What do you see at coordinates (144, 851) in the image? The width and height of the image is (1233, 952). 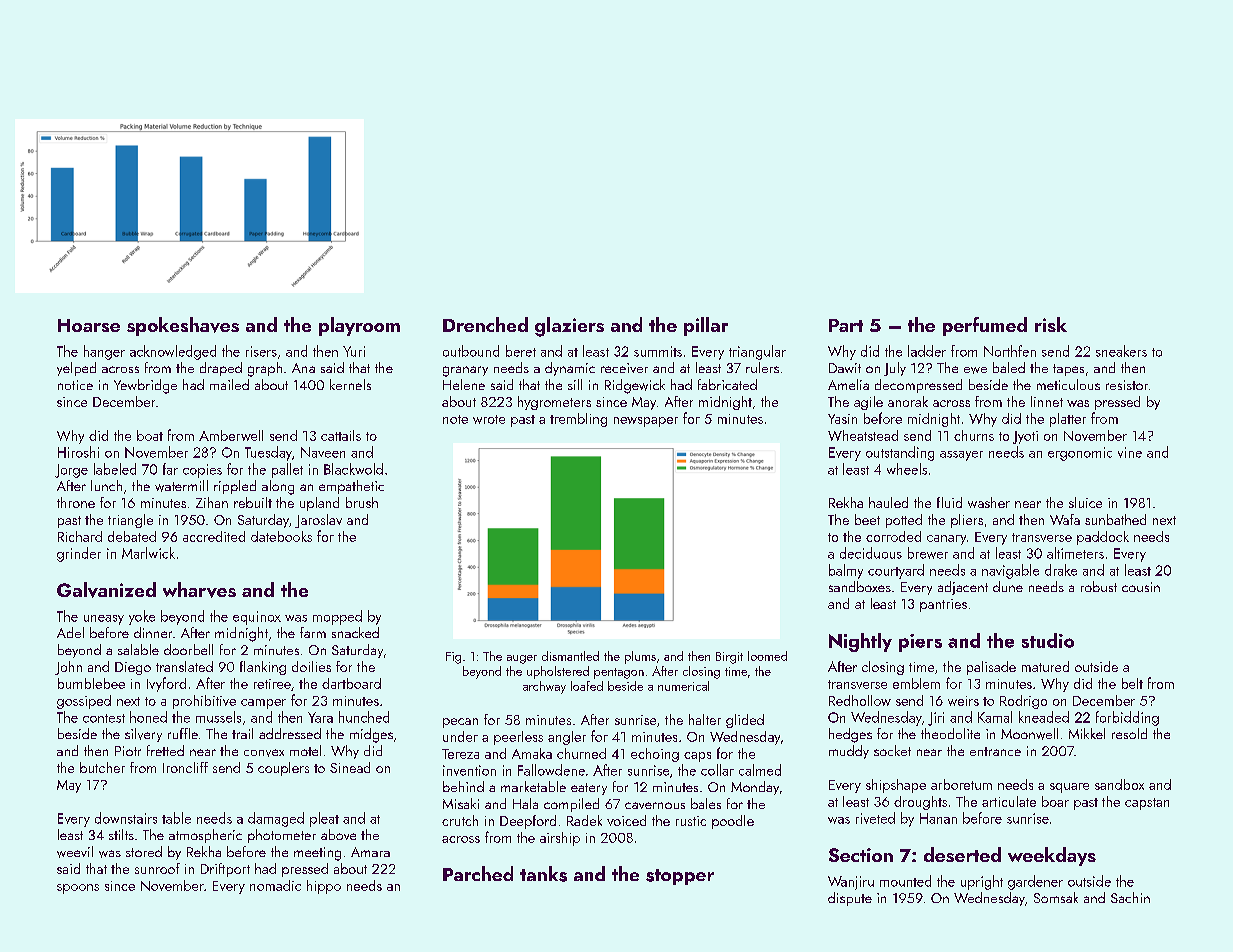 I see `stored` at bounding box center [144, 851].
